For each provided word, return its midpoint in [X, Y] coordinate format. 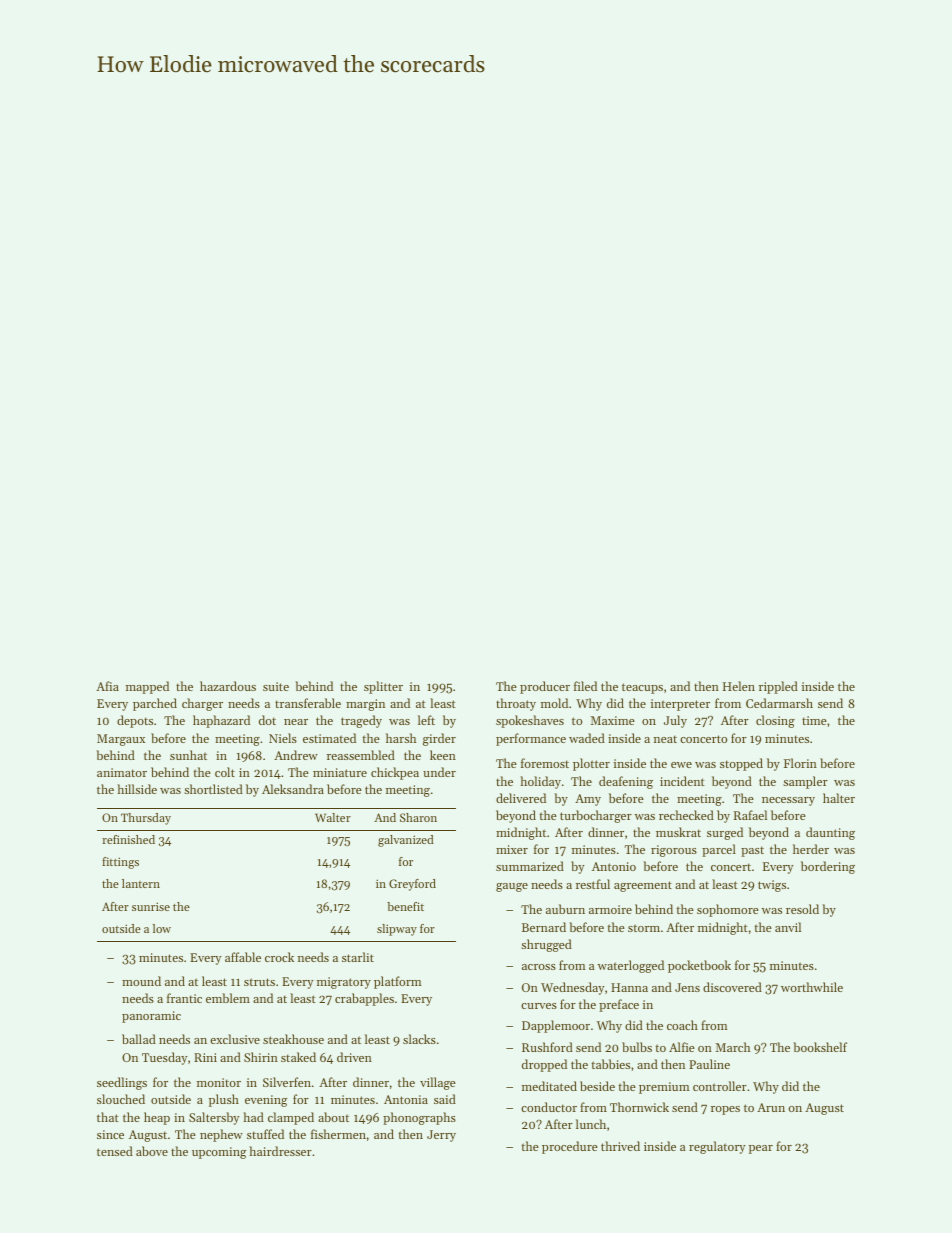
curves [539, 1006]
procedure [570, 1147]
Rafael [750, 815]
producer [545, 687]
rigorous [674, 851]
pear [761, 1149]
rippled [778, 687]
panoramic [151, 1017]
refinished [128, 839]
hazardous [228, 686]
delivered [521, 798]
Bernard [544, 927]
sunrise [151, 906]
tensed [115, 1151]
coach [682, 1025]
